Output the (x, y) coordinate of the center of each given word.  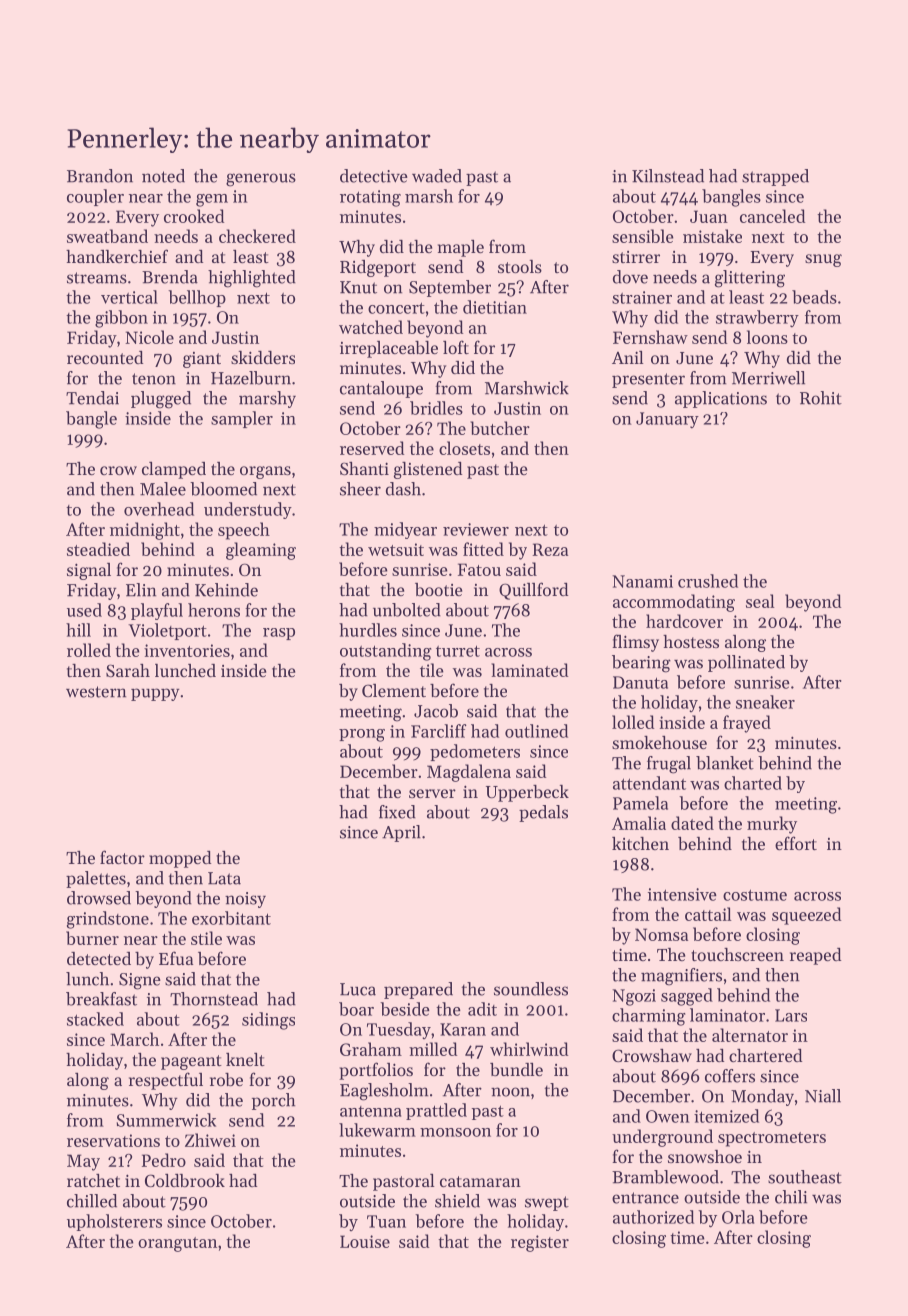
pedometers (475, 752)
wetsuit (396, 549)
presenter (648, 380)
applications (721, 399)
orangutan (177, 1244)
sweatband (107, 236)
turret (458, 651)
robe (226, 1079)
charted (753, 783)
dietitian (495, 307)
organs (265, 472)
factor (122, 857)
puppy (155, 694)
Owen (668, 1116)
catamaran (480, 1181)
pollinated (746, 663)
